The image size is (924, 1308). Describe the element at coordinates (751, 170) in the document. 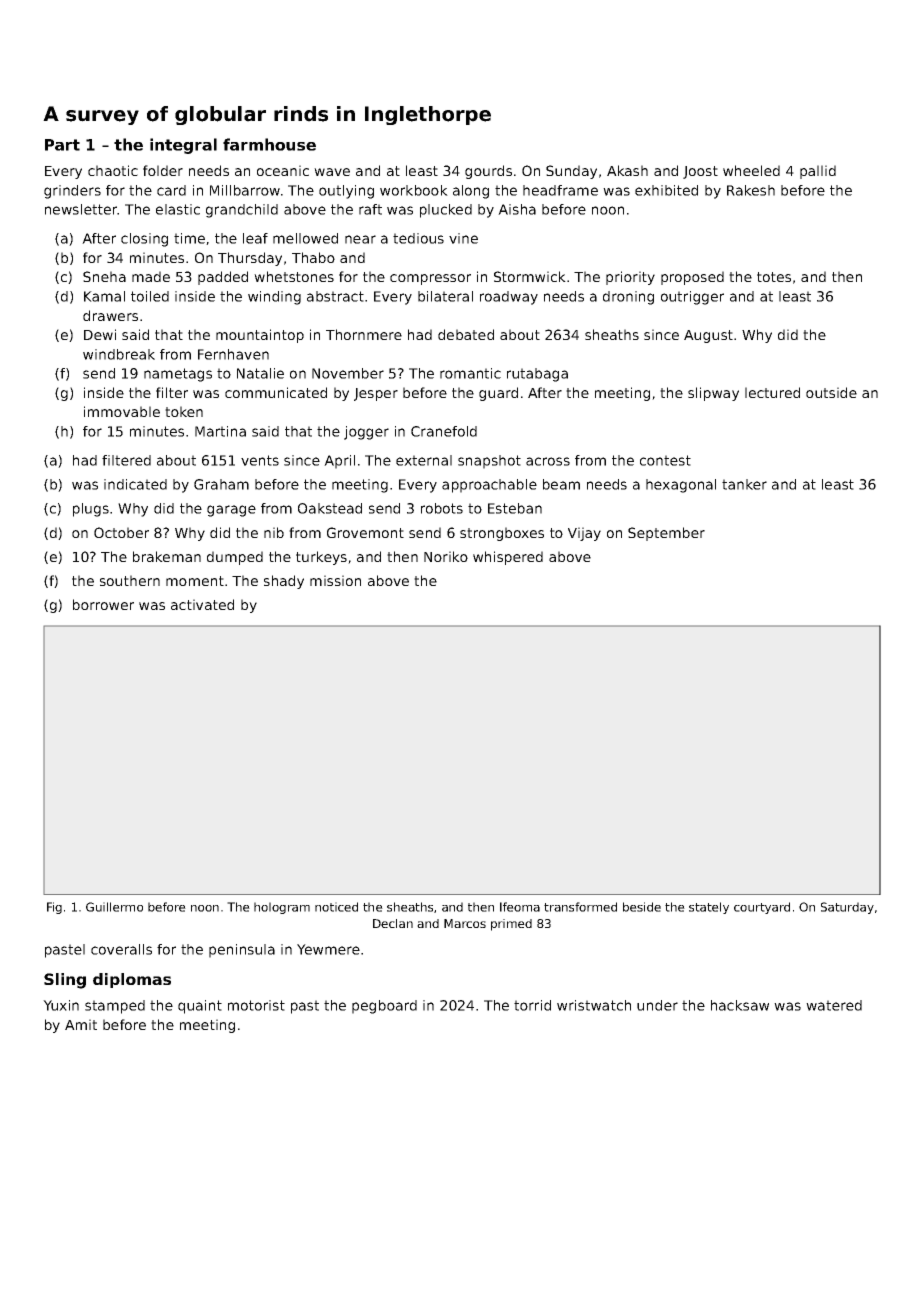

I see `wheeled` at that location.
